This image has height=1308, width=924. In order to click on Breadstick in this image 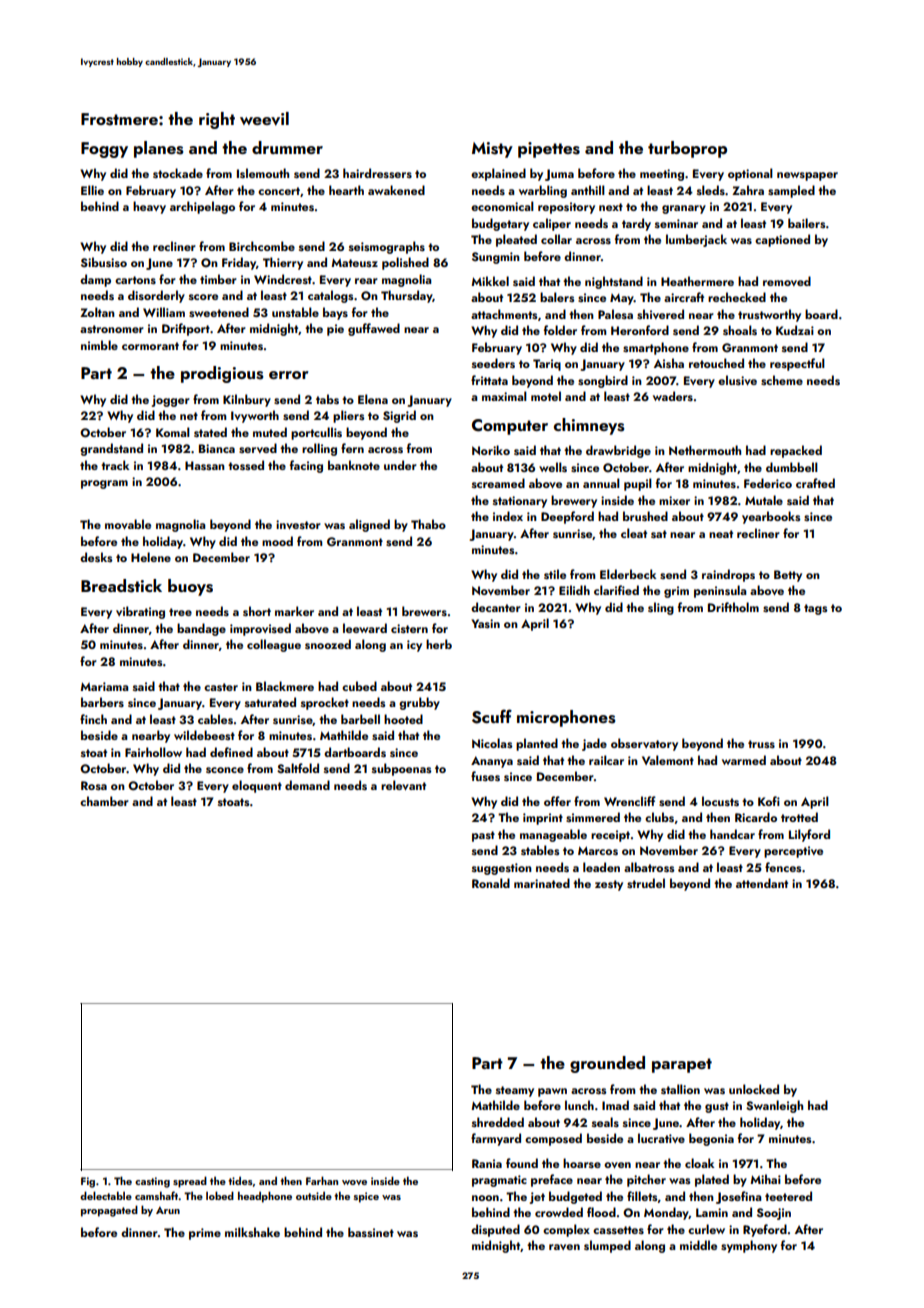, I will do `click(121, 586)`.
